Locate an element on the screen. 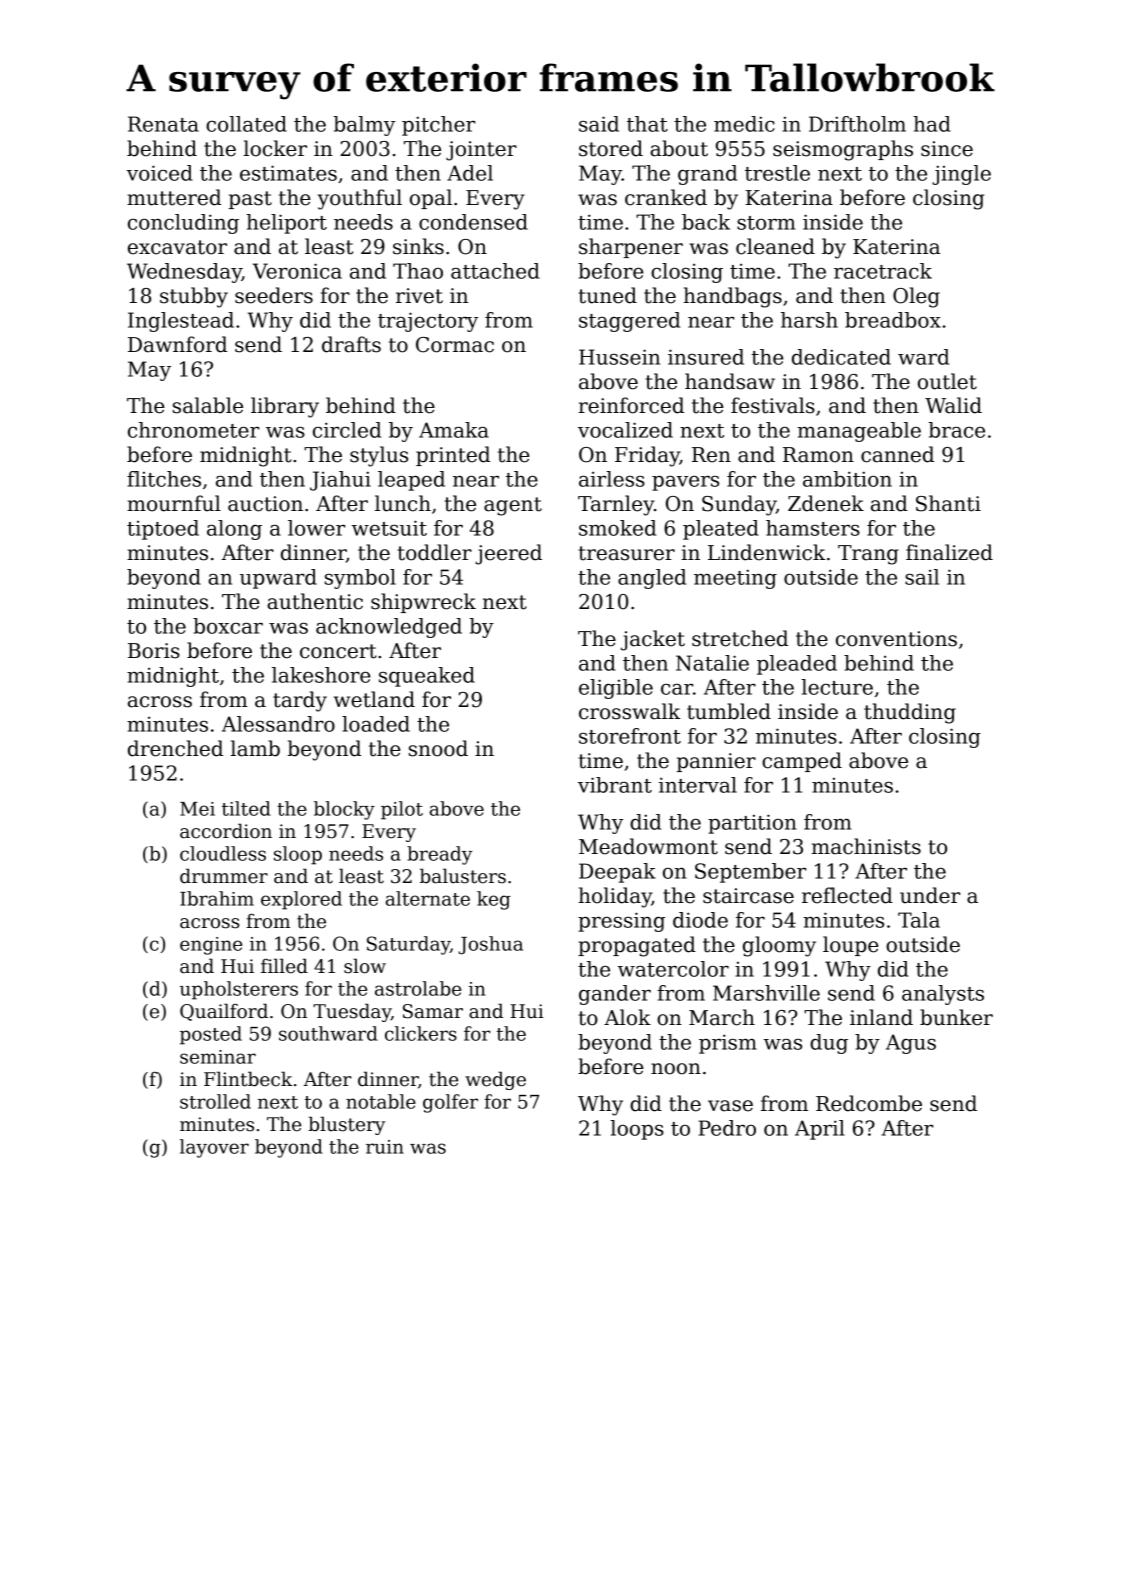  balmy is located at coordinates (364, 126).
